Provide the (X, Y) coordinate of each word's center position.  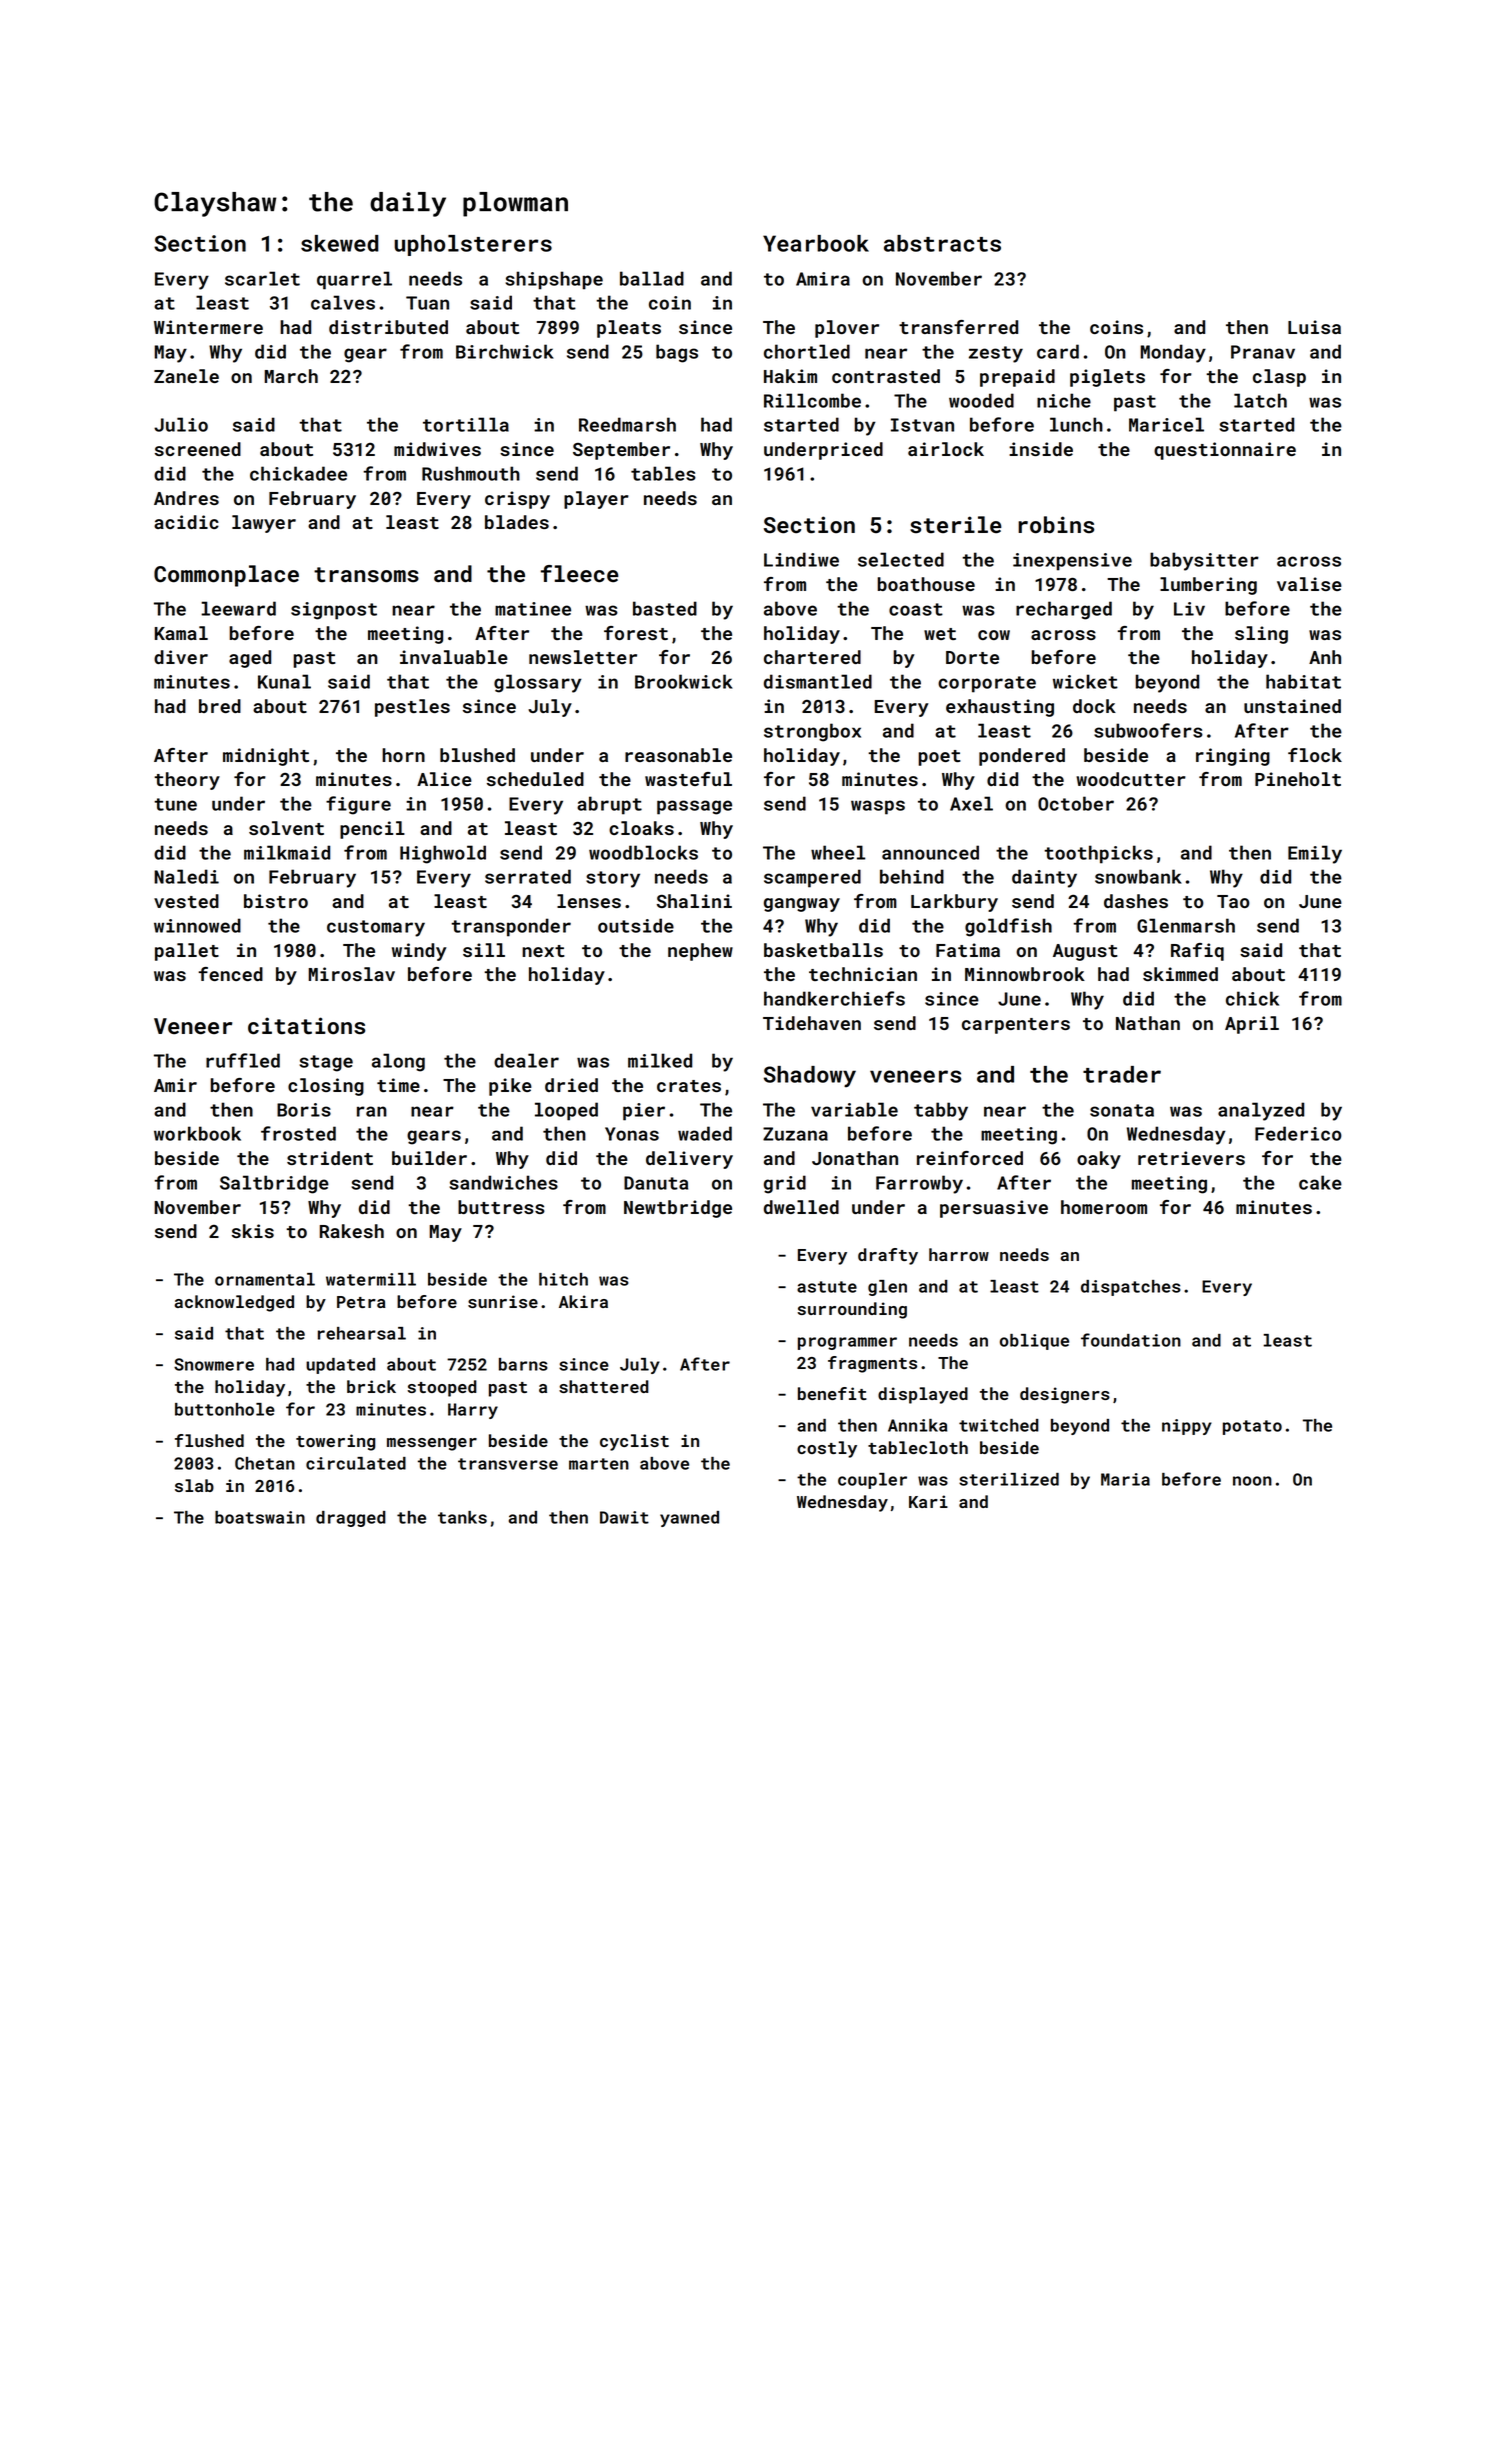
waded (705, 1133)
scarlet (262, 278)
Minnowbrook (1025, 974)
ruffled (243, 1060)
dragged (351, 1519)
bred (220, 706)
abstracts (942, 243)
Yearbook (816, 243)
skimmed (1180, 974)
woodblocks (643, 852)
